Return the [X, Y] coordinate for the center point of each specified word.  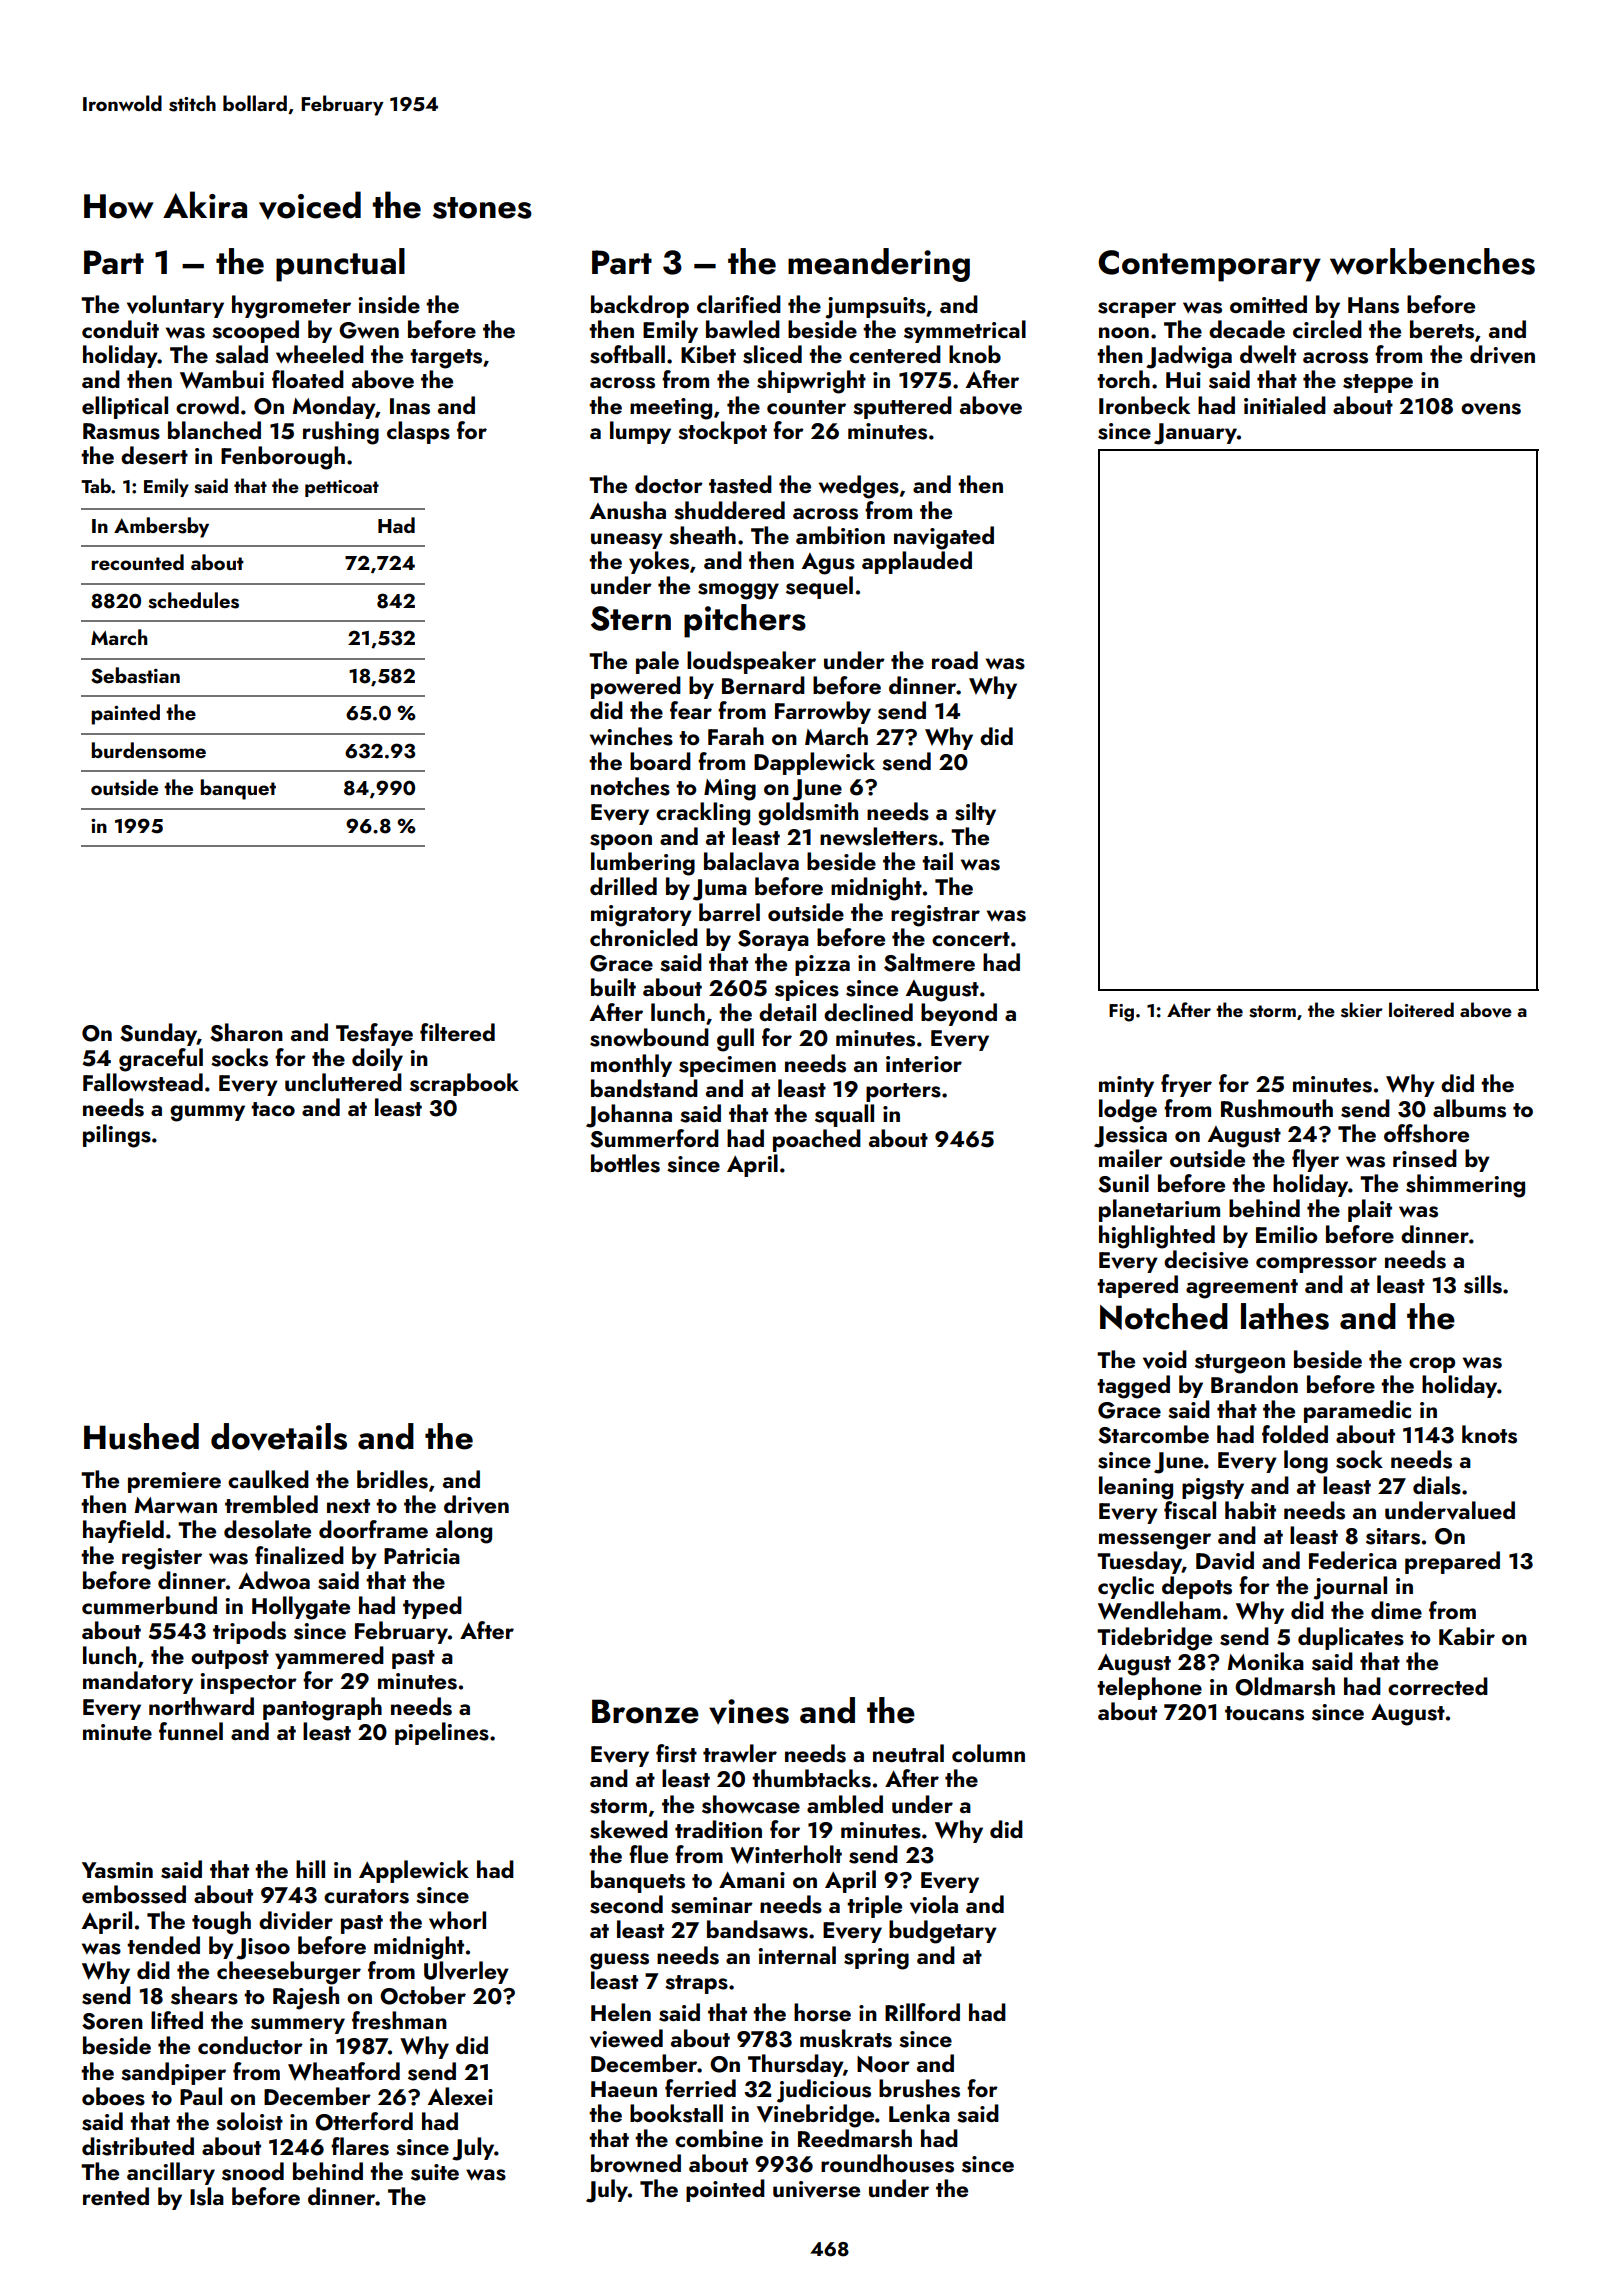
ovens [1491, 409]
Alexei [460, 2096]
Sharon [246, 1032]
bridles [392, 1479]
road [955, 660]
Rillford [922, 2012]
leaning [1136, 1488]
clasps [418, 432]
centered [895, 354]
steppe [1378, 383]
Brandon [1254, 1384]
